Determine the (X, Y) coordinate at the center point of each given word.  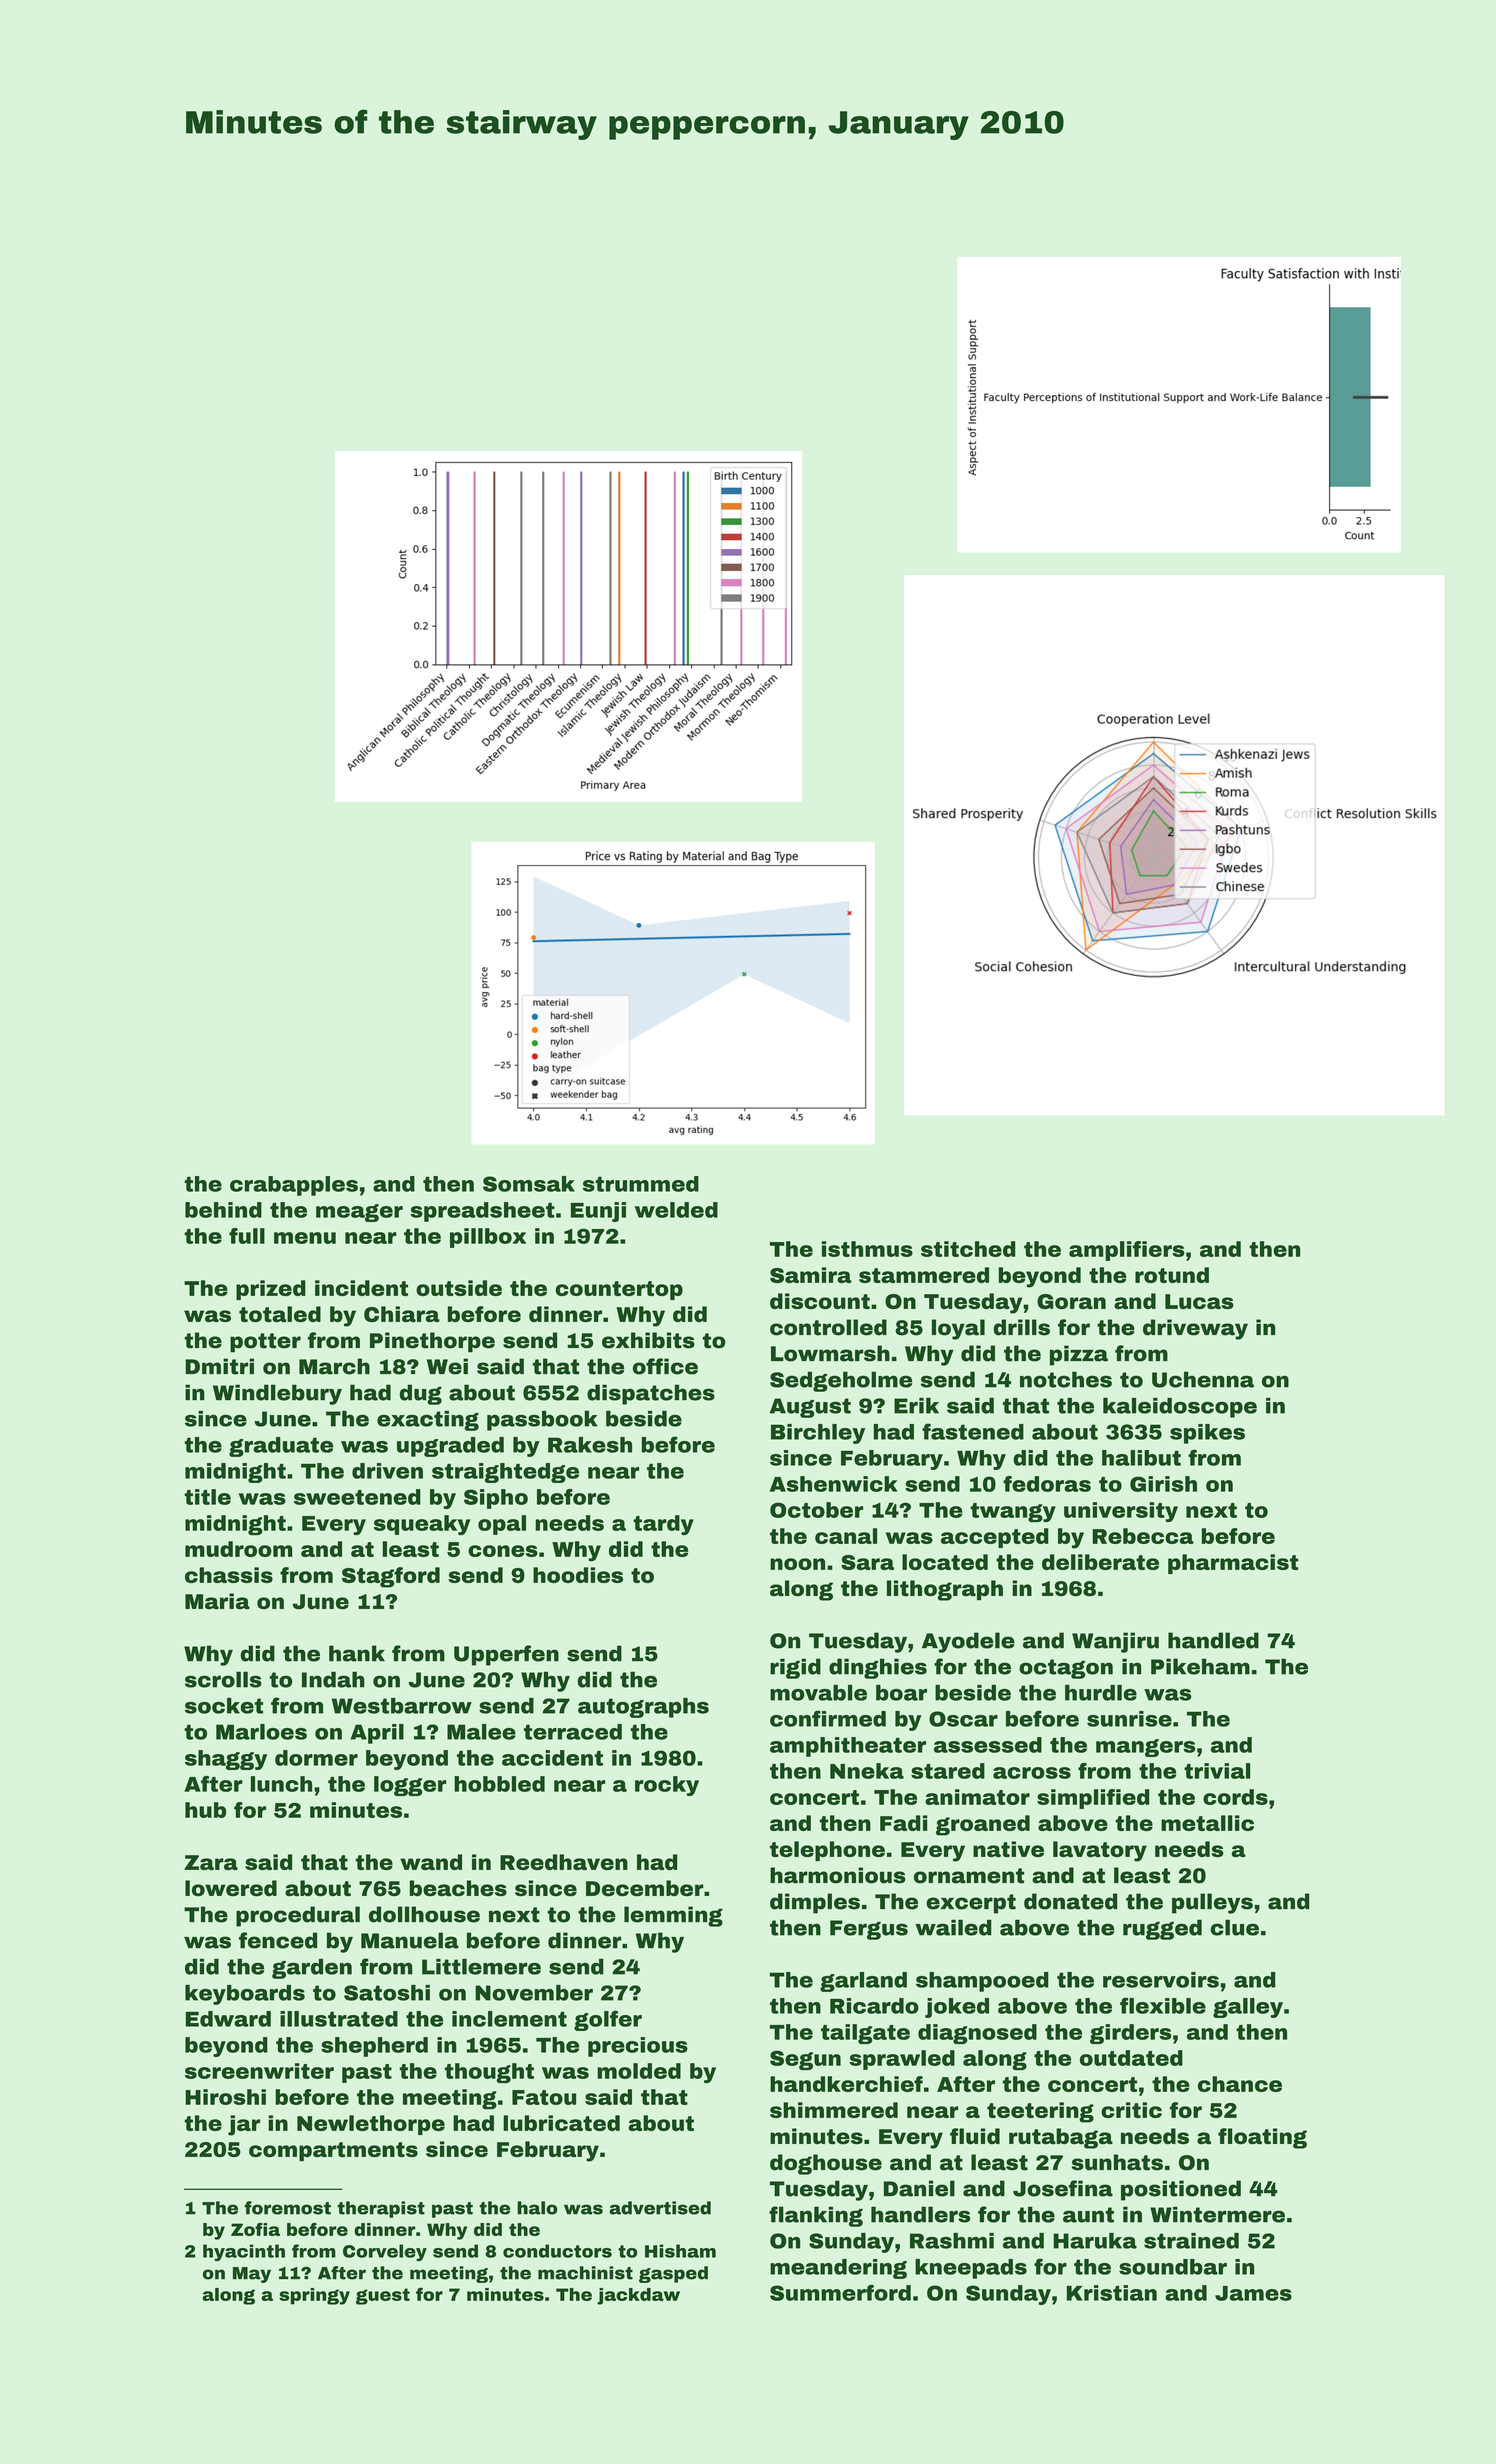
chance (1240, 2084)
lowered (231, 1888)
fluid (975, 2136)
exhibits (648, 1340)
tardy (663, 1525)
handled (1213, 1640)
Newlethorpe (371, 2125)
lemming (673, 1916)
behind (223, 1210)
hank (357, 1653)
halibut (1141, 1458)
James (1253, 2293)
